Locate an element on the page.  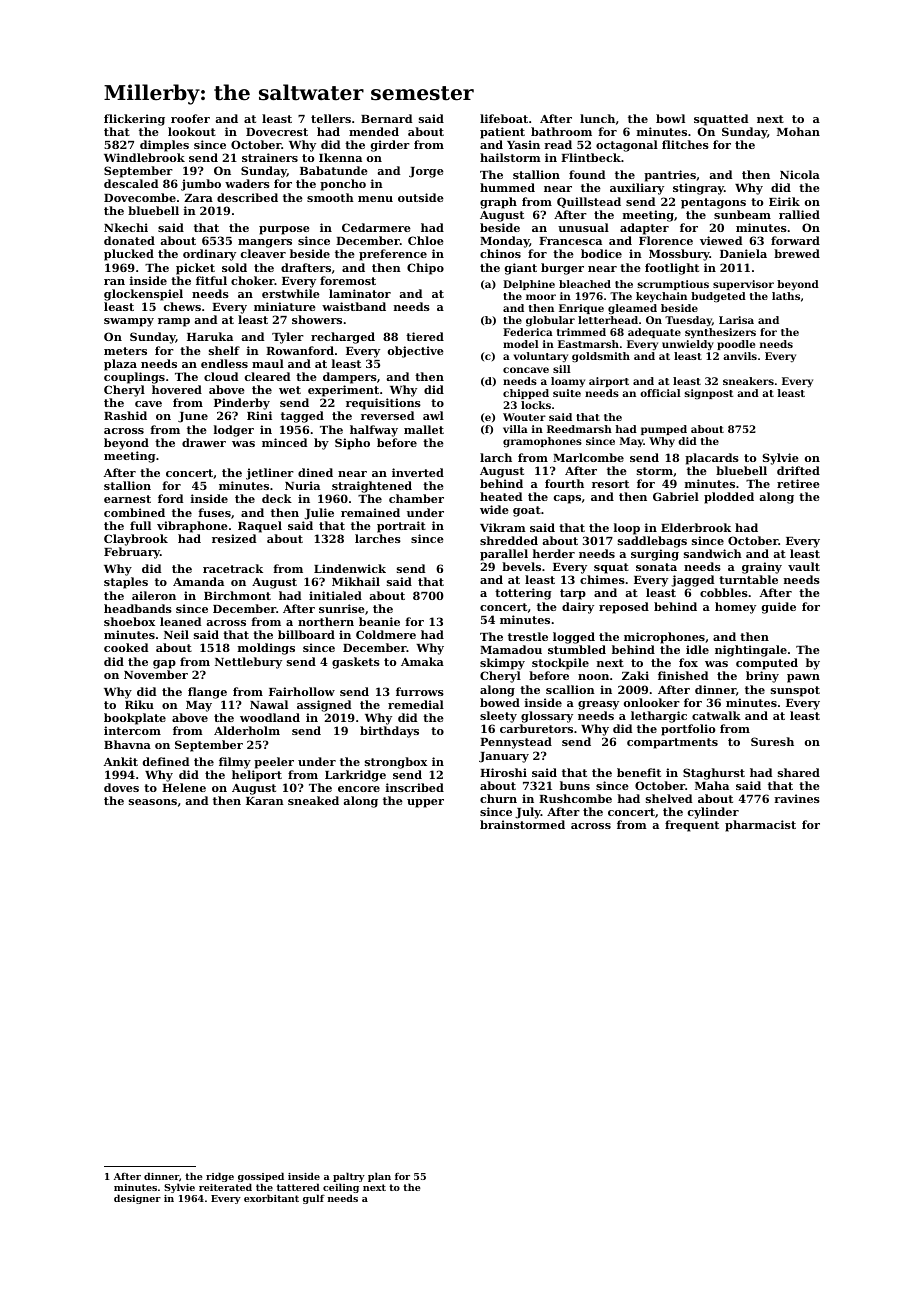
exorbitant is located at coordinates (271, 1198).
